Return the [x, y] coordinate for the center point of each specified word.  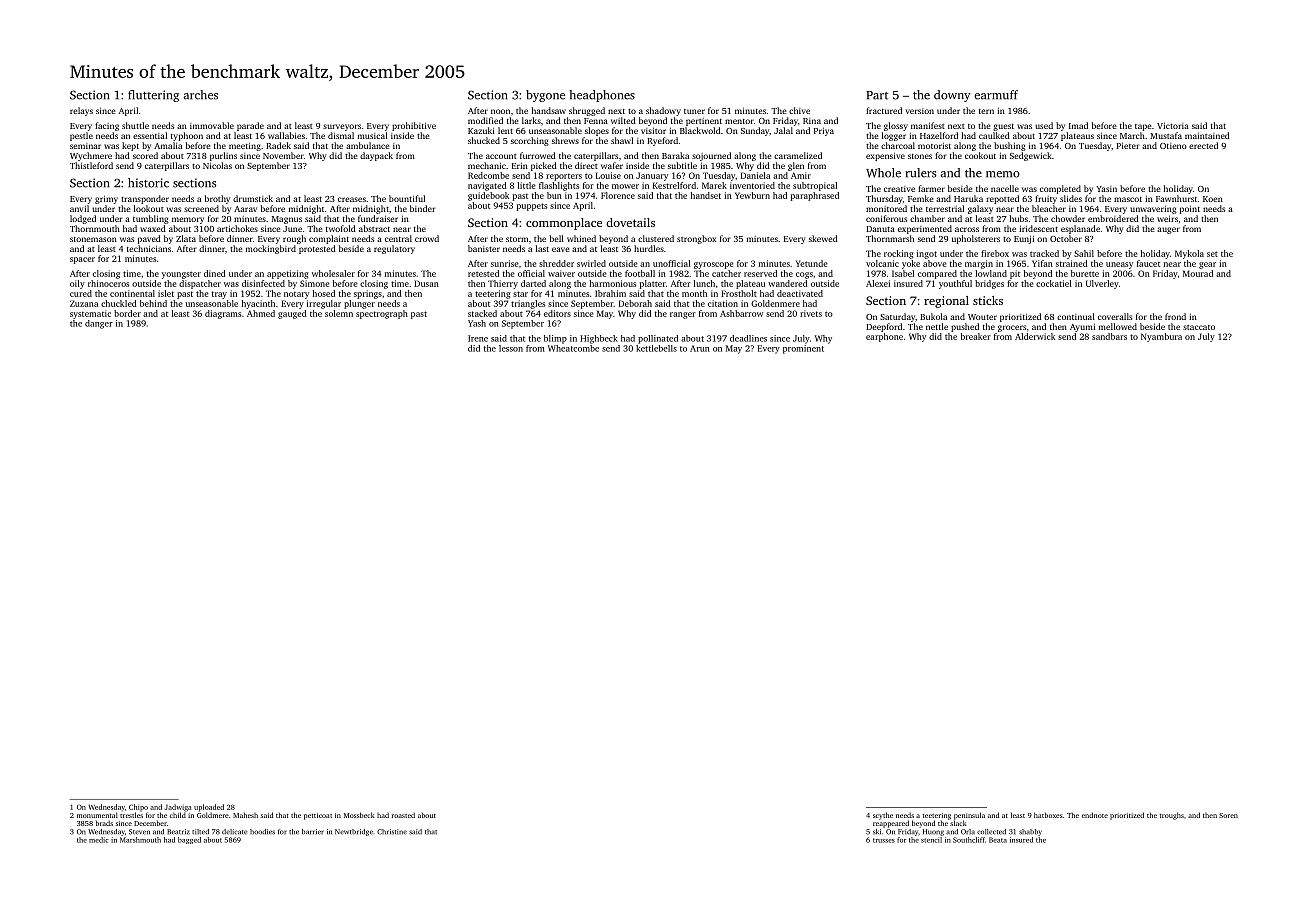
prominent [803, 349]
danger [99, 324]
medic [99, 840]
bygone [545, 96]
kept [130, 146]
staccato [1199, 327]
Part [877, 95]
